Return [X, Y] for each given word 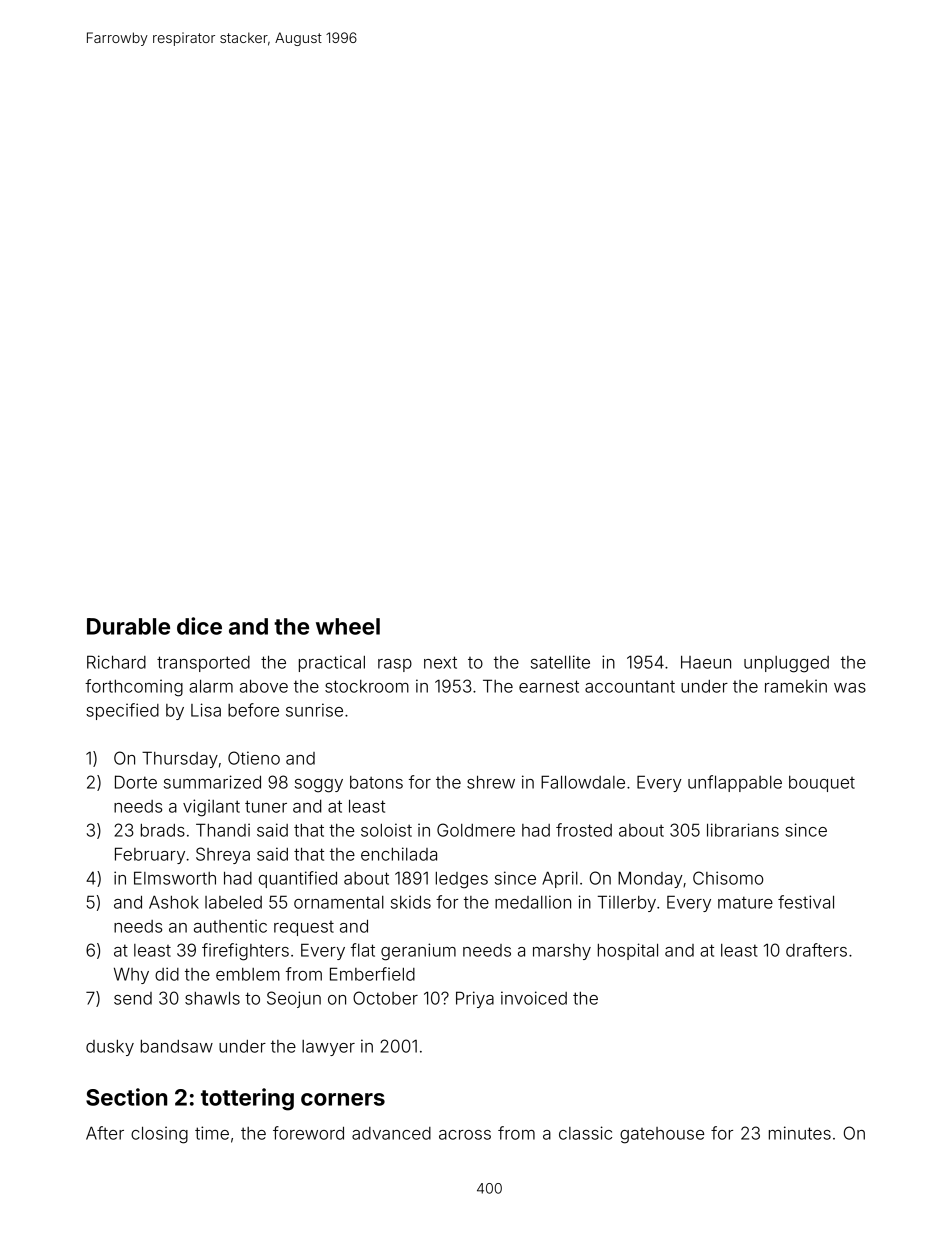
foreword [308, 1133]
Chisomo [728, 878]
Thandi [223, 830]
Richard [116, 662]
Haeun [706, 662]
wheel [348, 626]
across [465, 1135]
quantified [298, 879]
